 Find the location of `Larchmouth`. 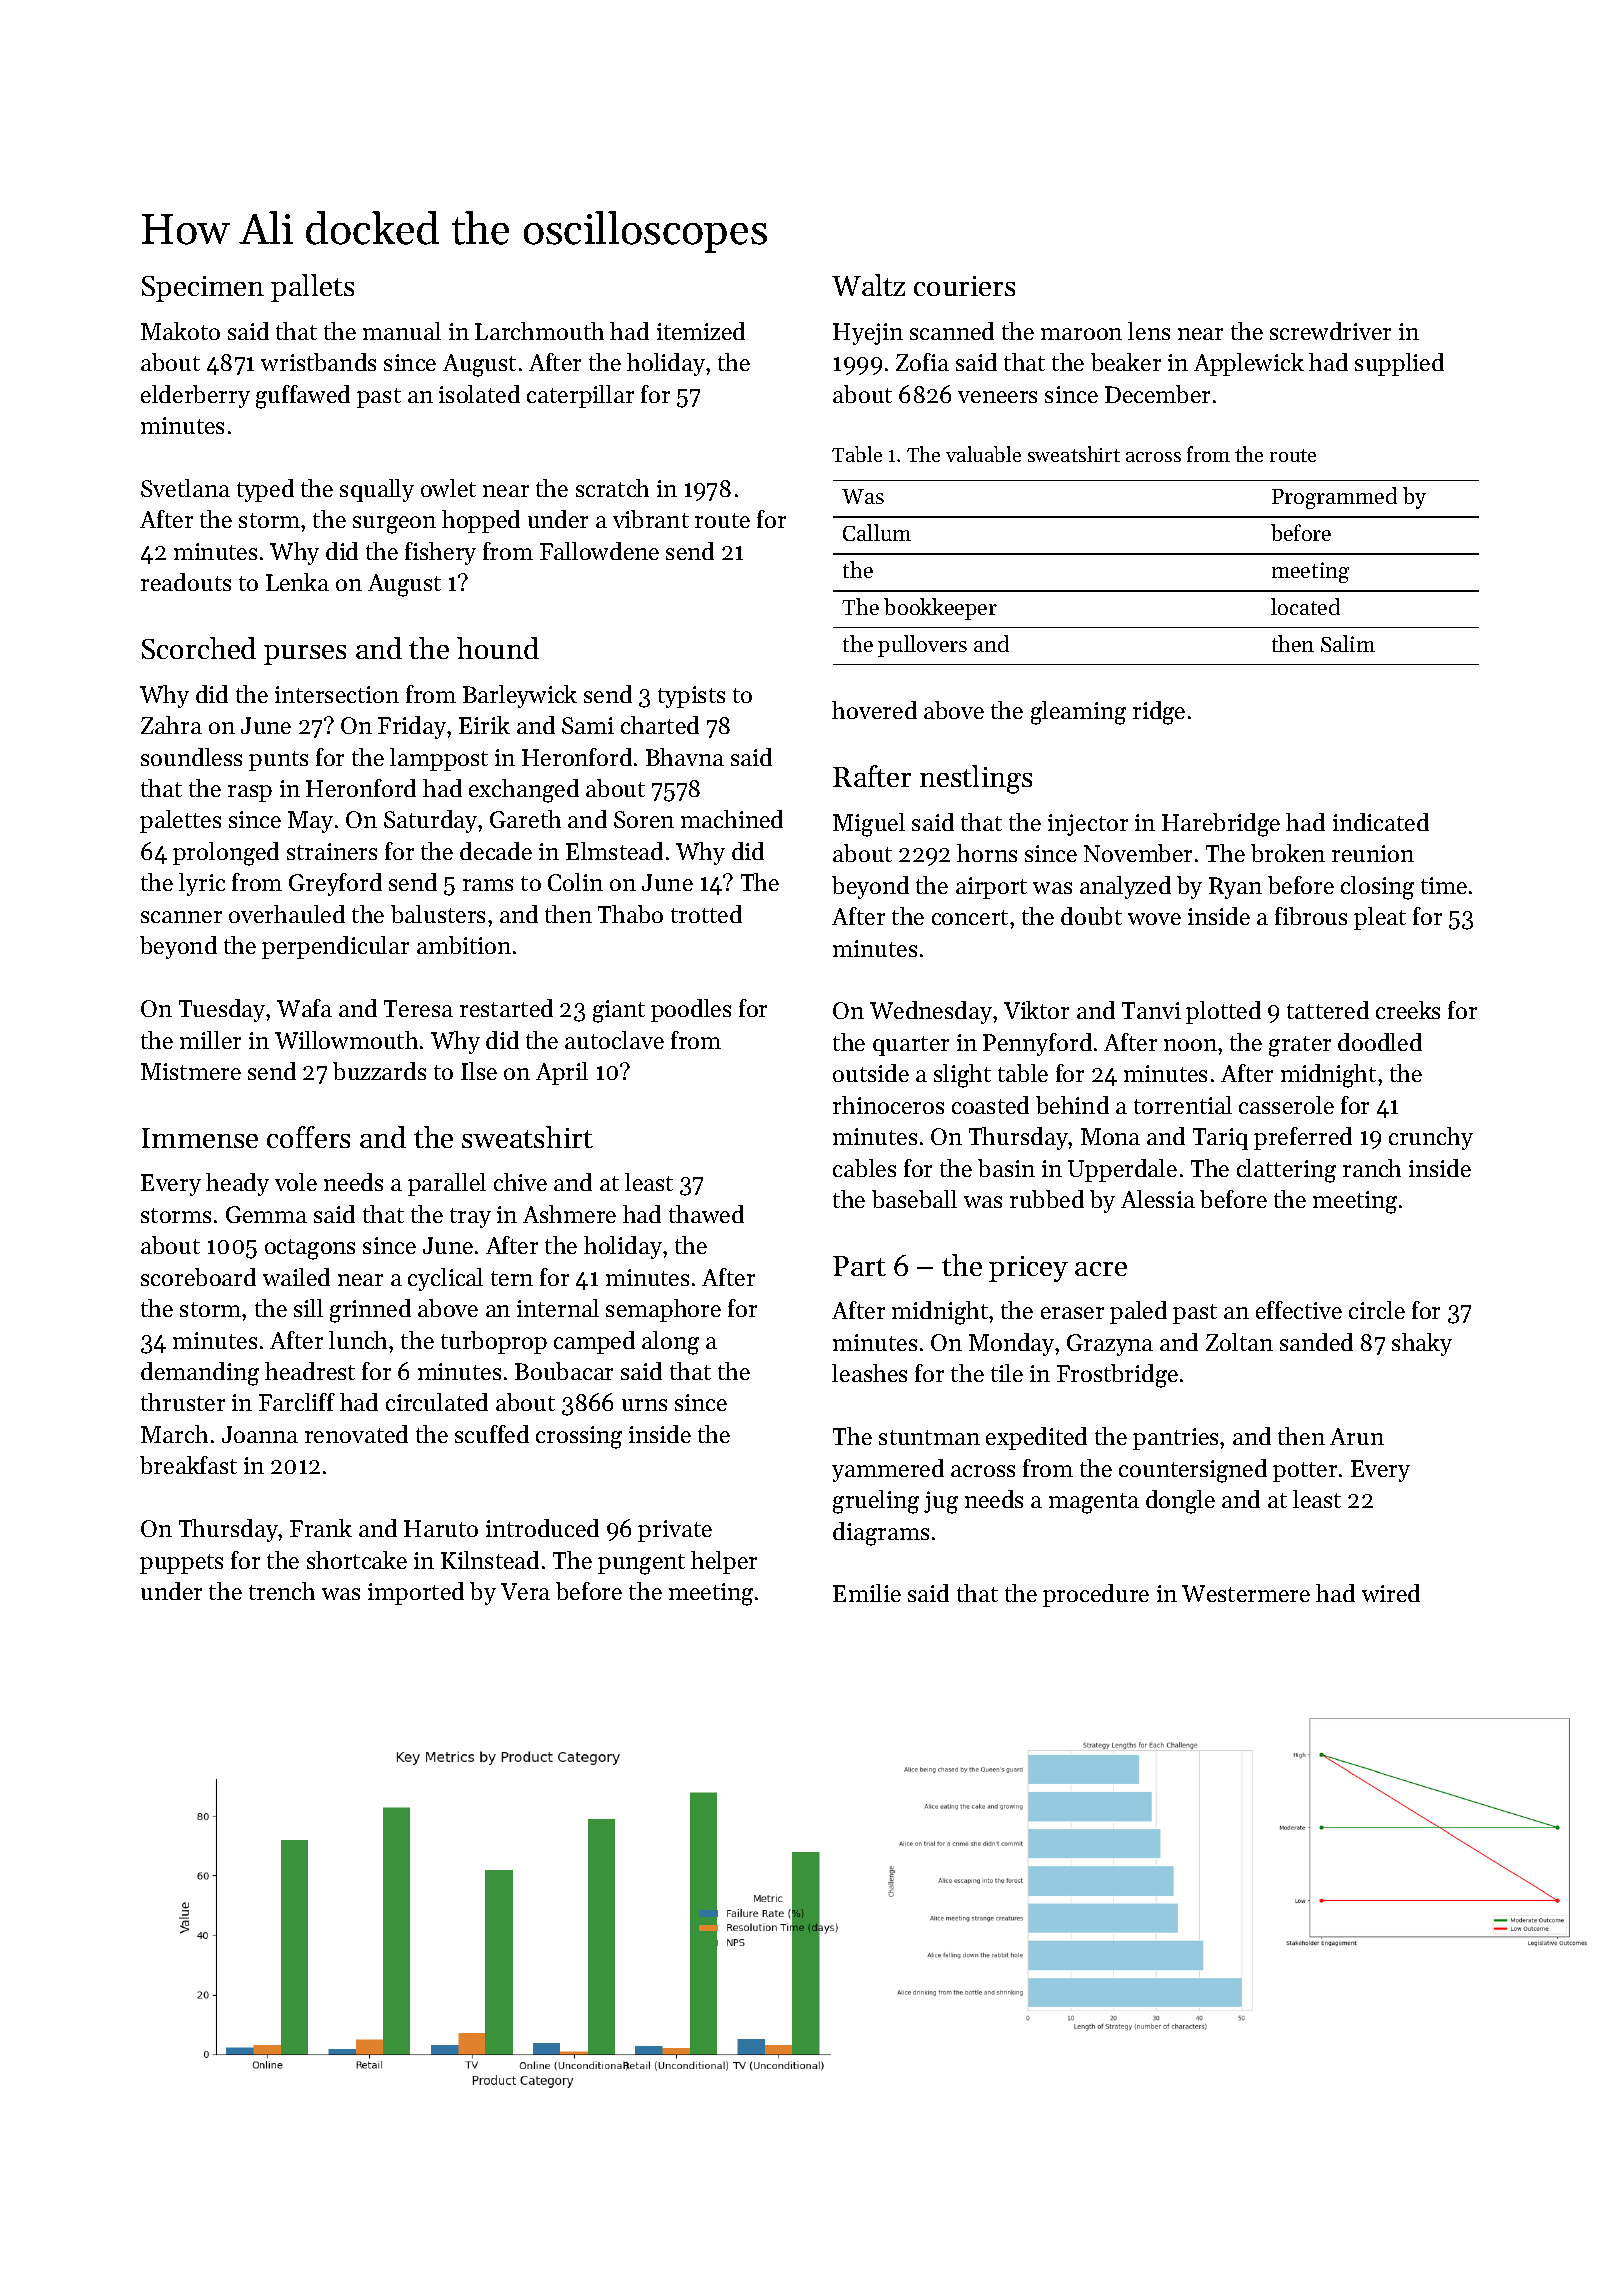

Larchmouth is located at coordinates (539, 331).
